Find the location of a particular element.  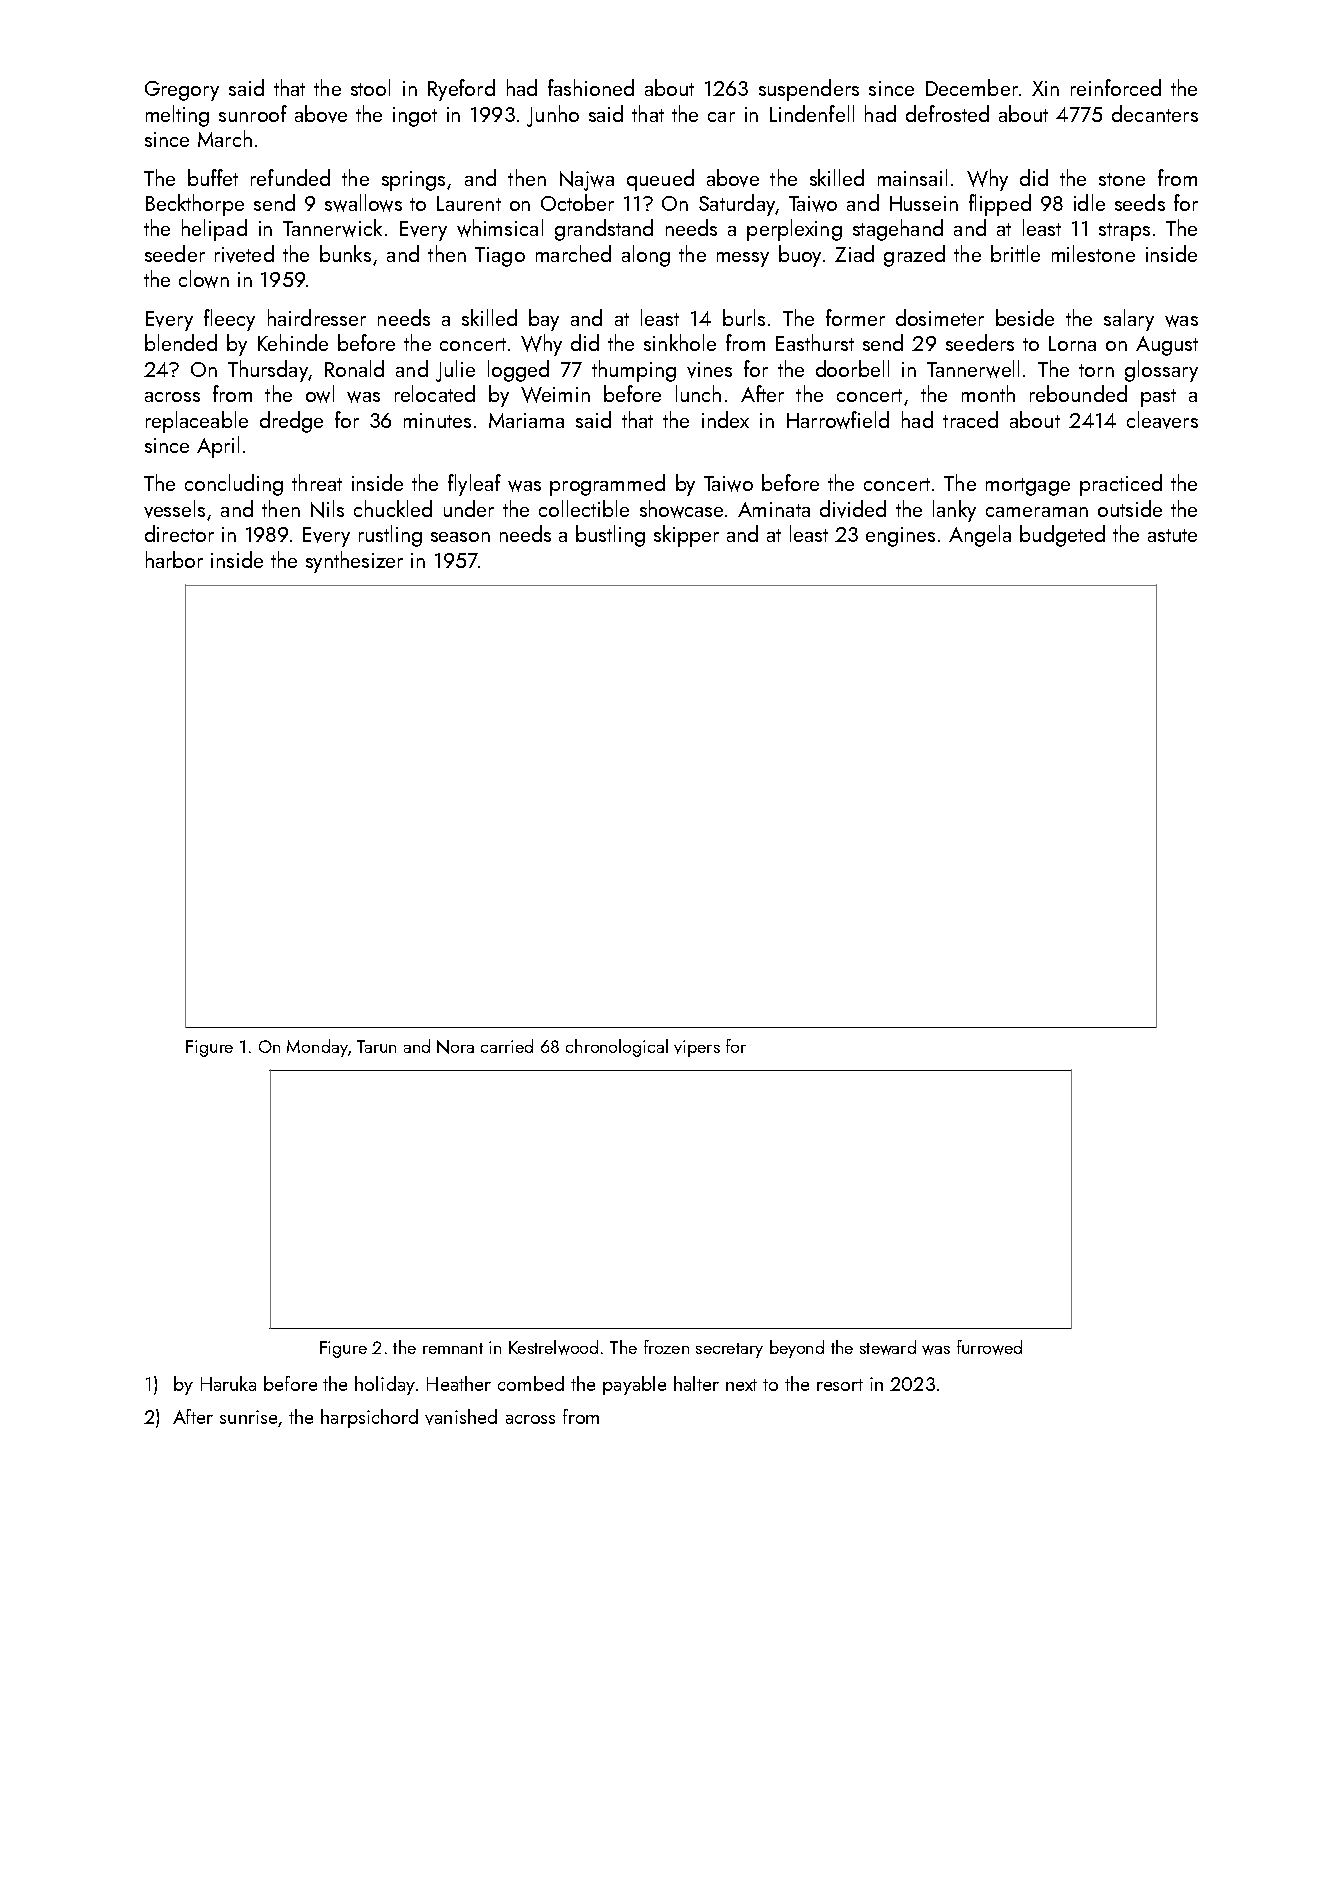

chronological is located at coordinates (617, 1048).
